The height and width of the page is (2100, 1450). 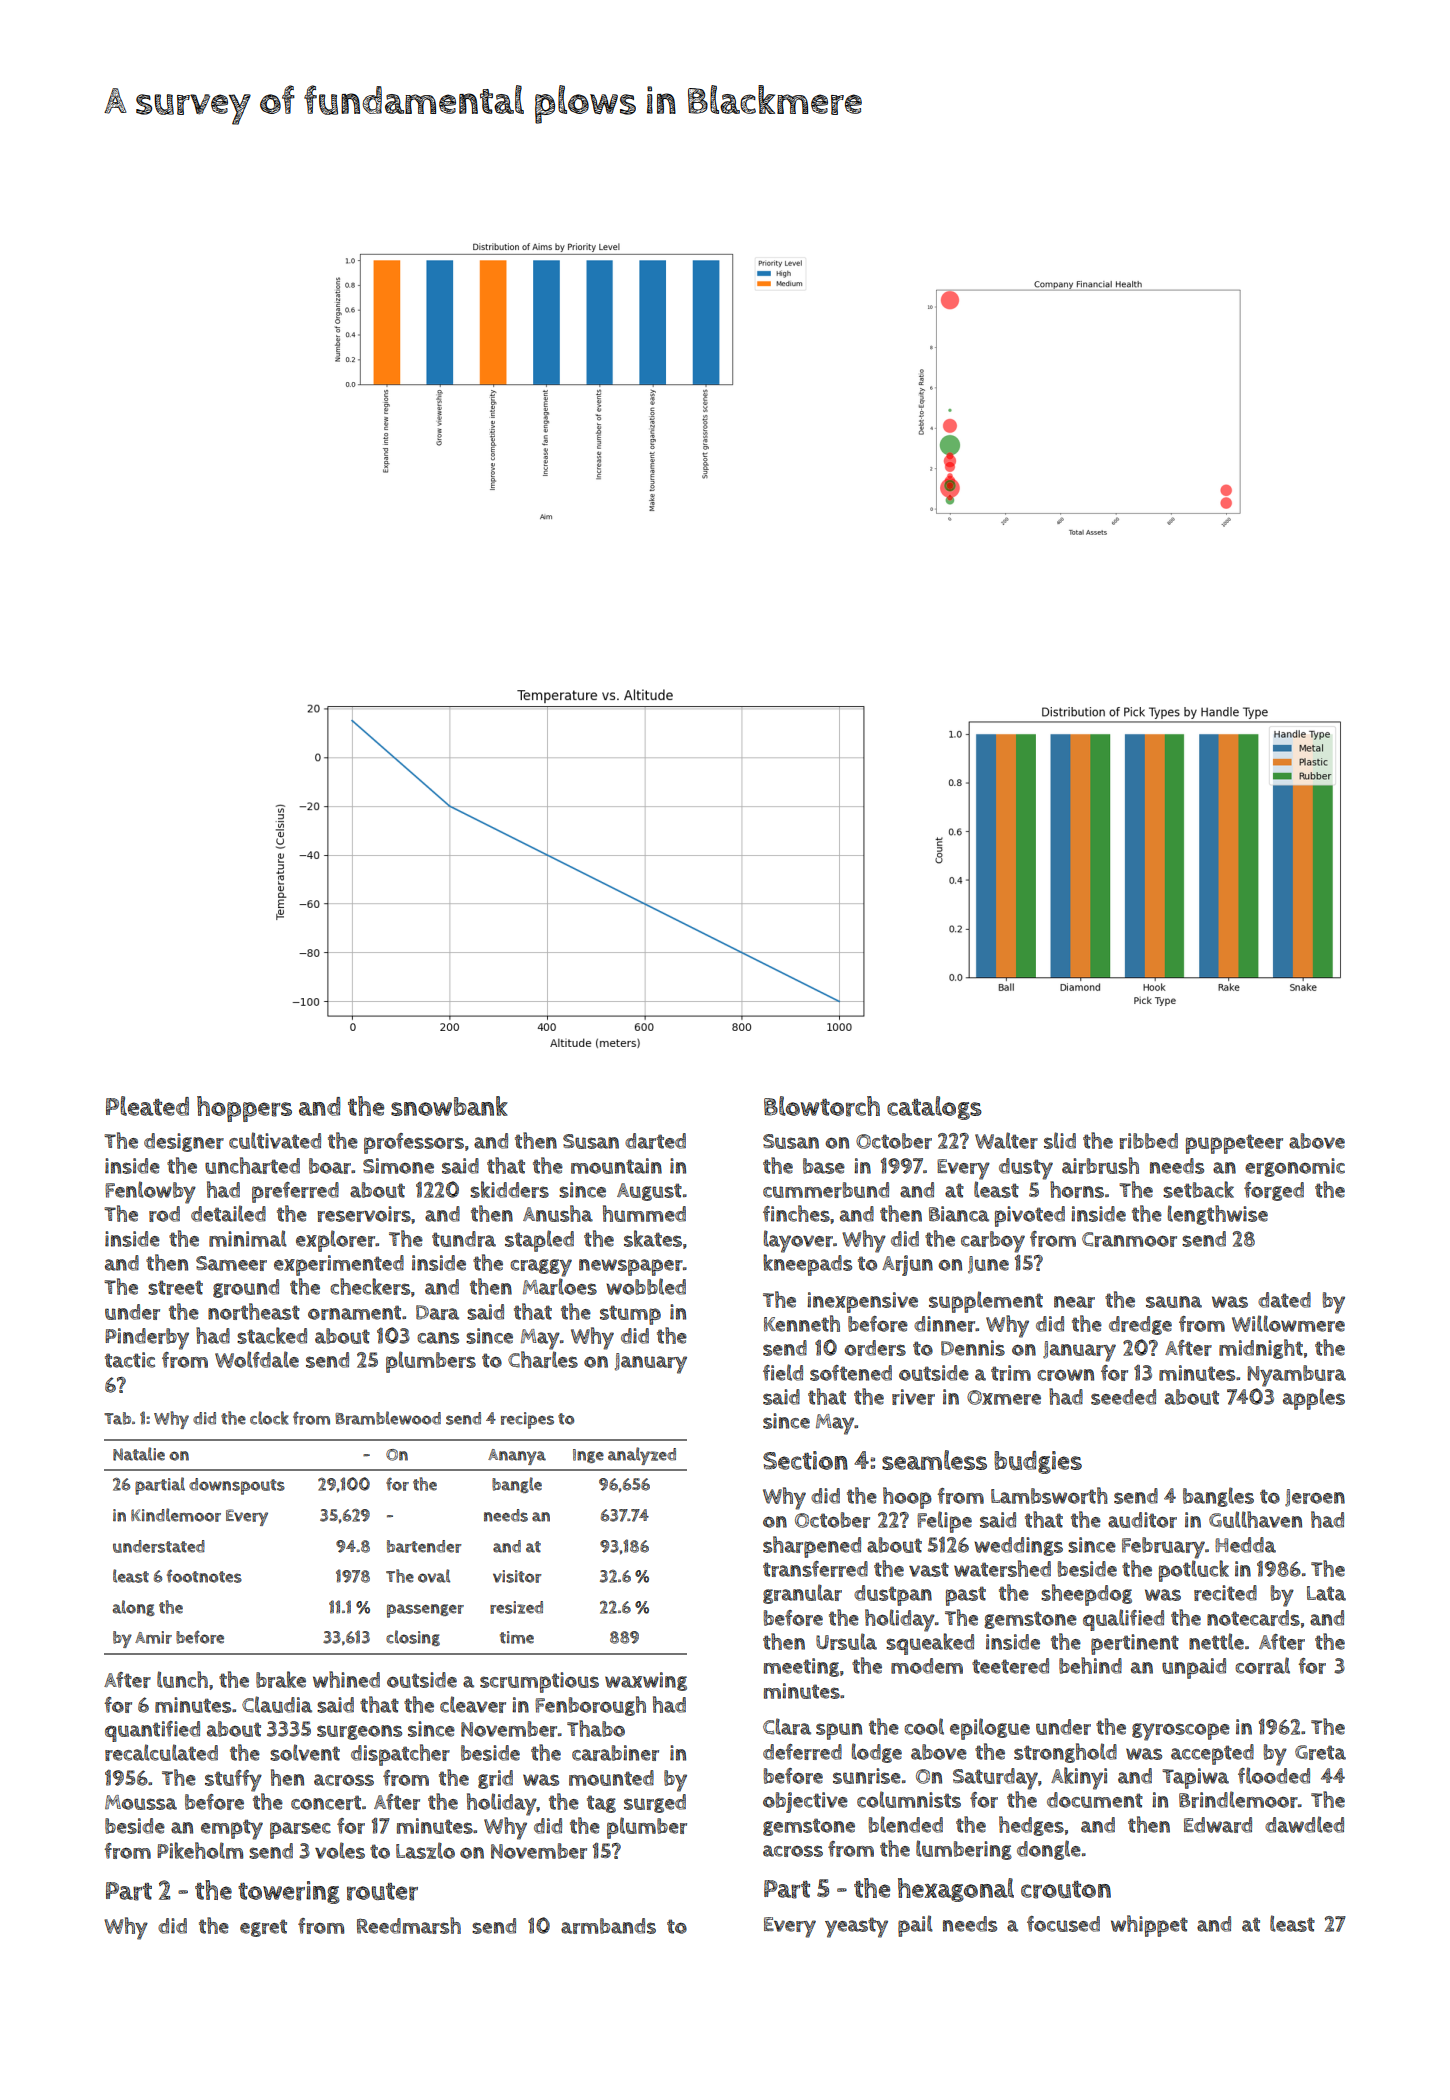 I want to click on stapled, so click(x=539, y=1241).
